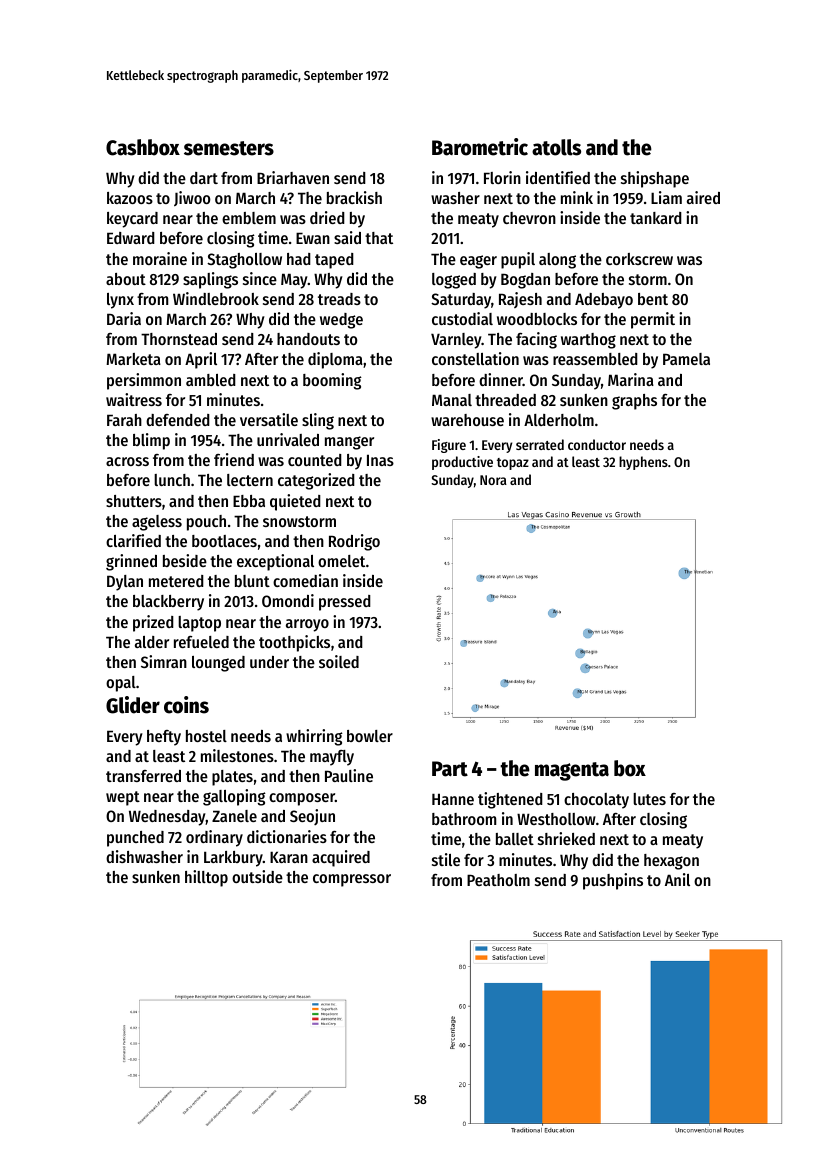  I want to click on composer, so click(302, 799).
